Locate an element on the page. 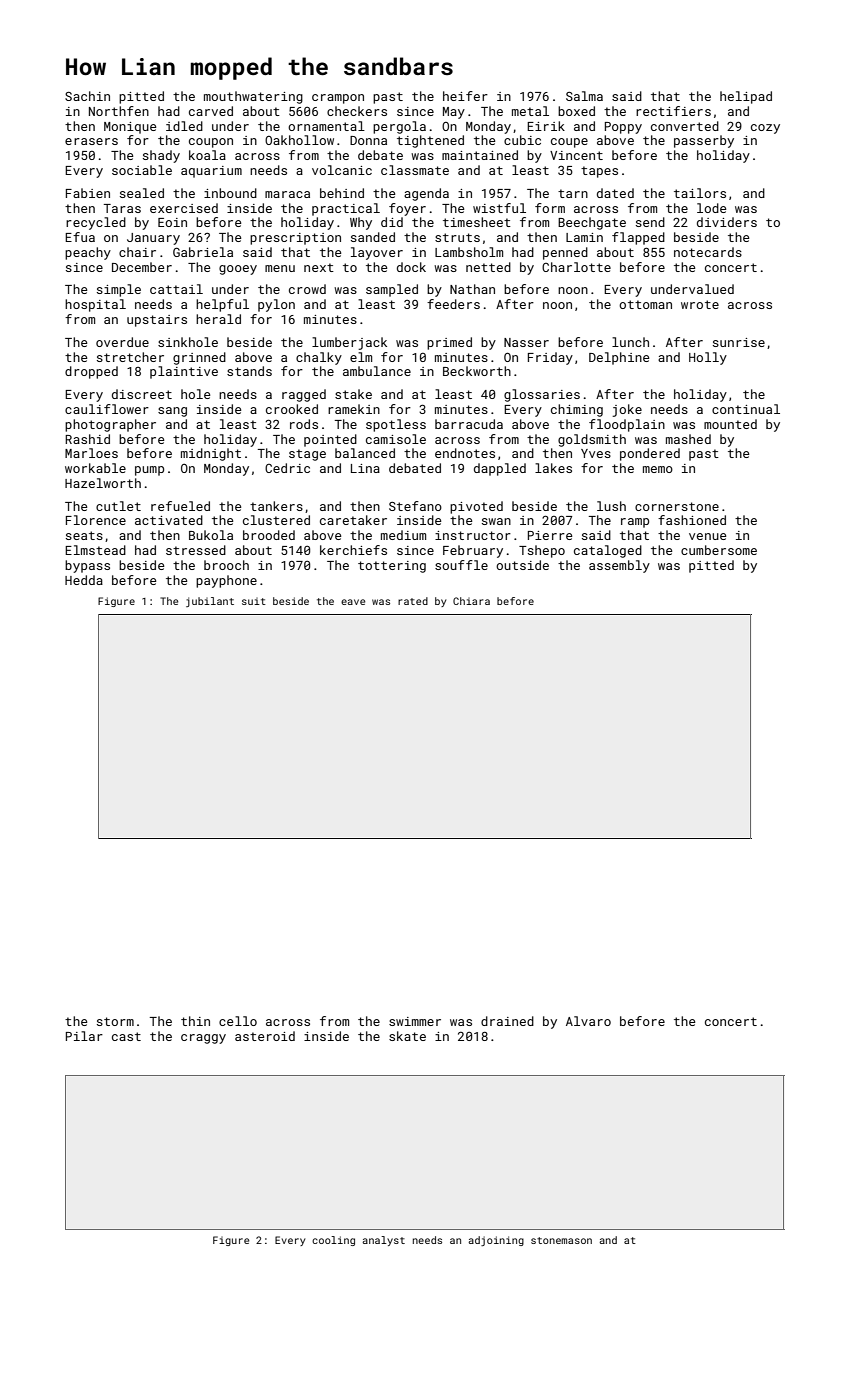 This document has height=1400, width=849. Charlotte is located at coordinates (576, 267).
